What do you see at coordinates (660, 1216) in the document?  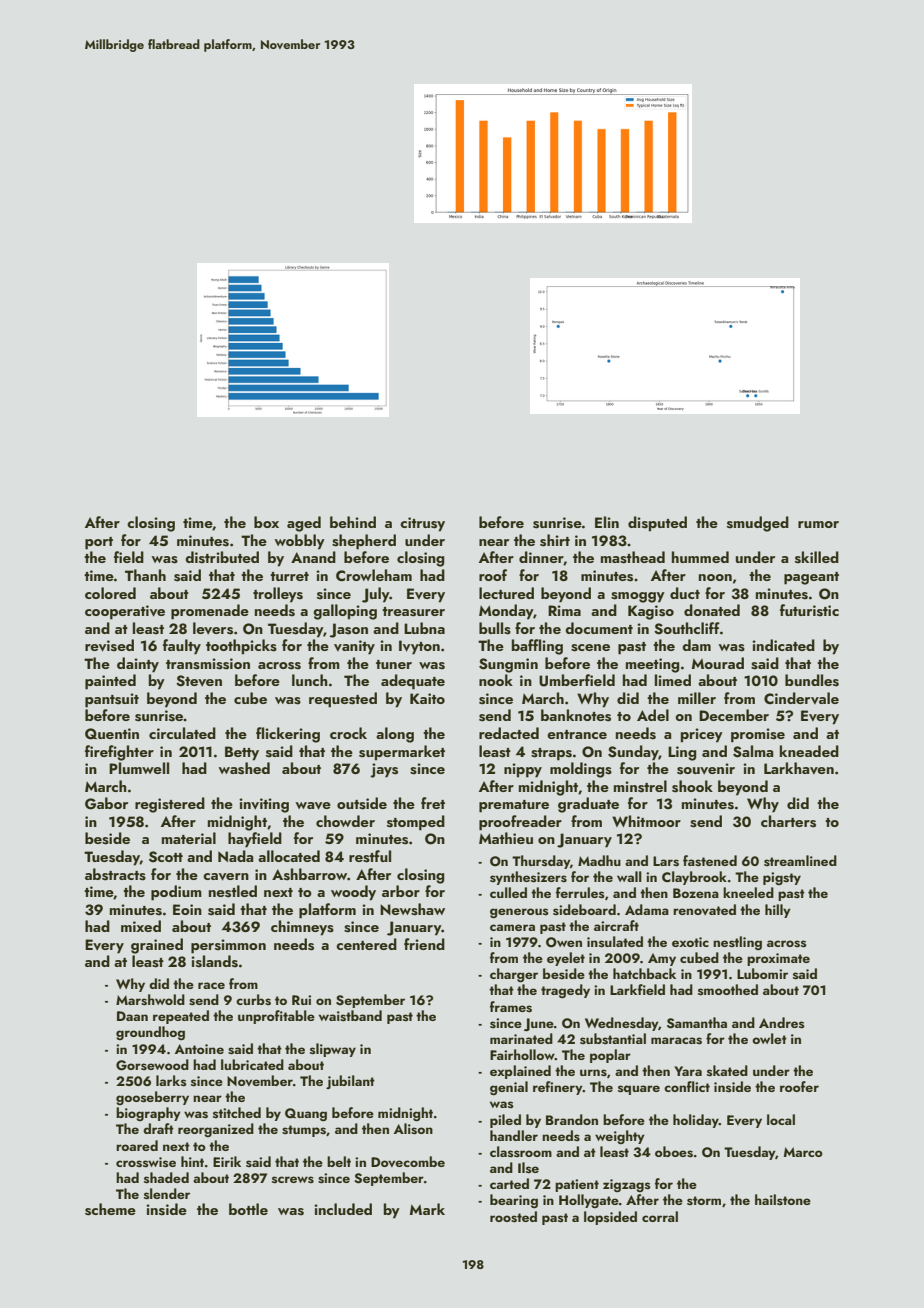 I see `corral` at bounding box center [660, 1216].
